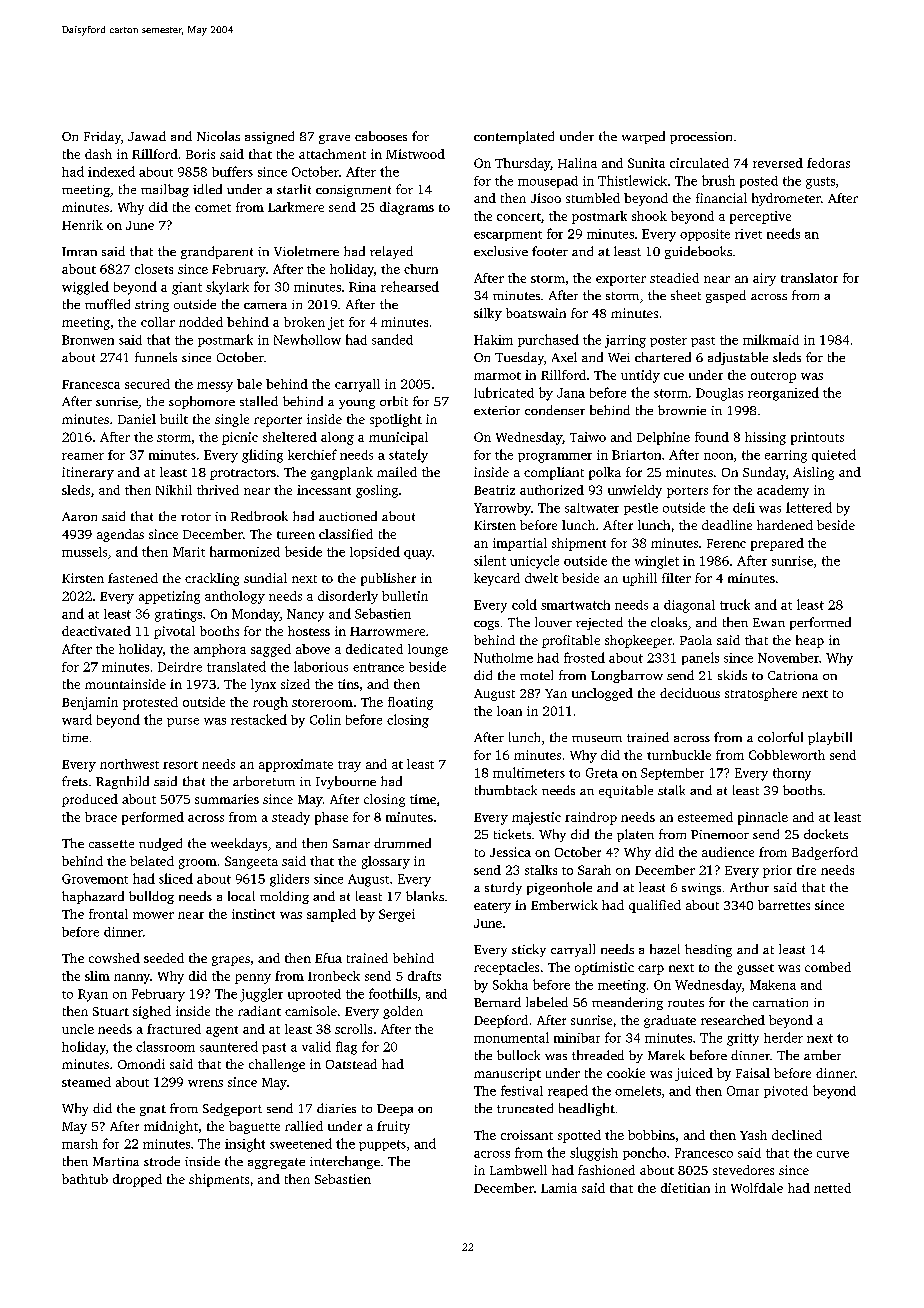 The height and width of the document is (1308, 924). I want to click on Friday, so click(102, 137).
